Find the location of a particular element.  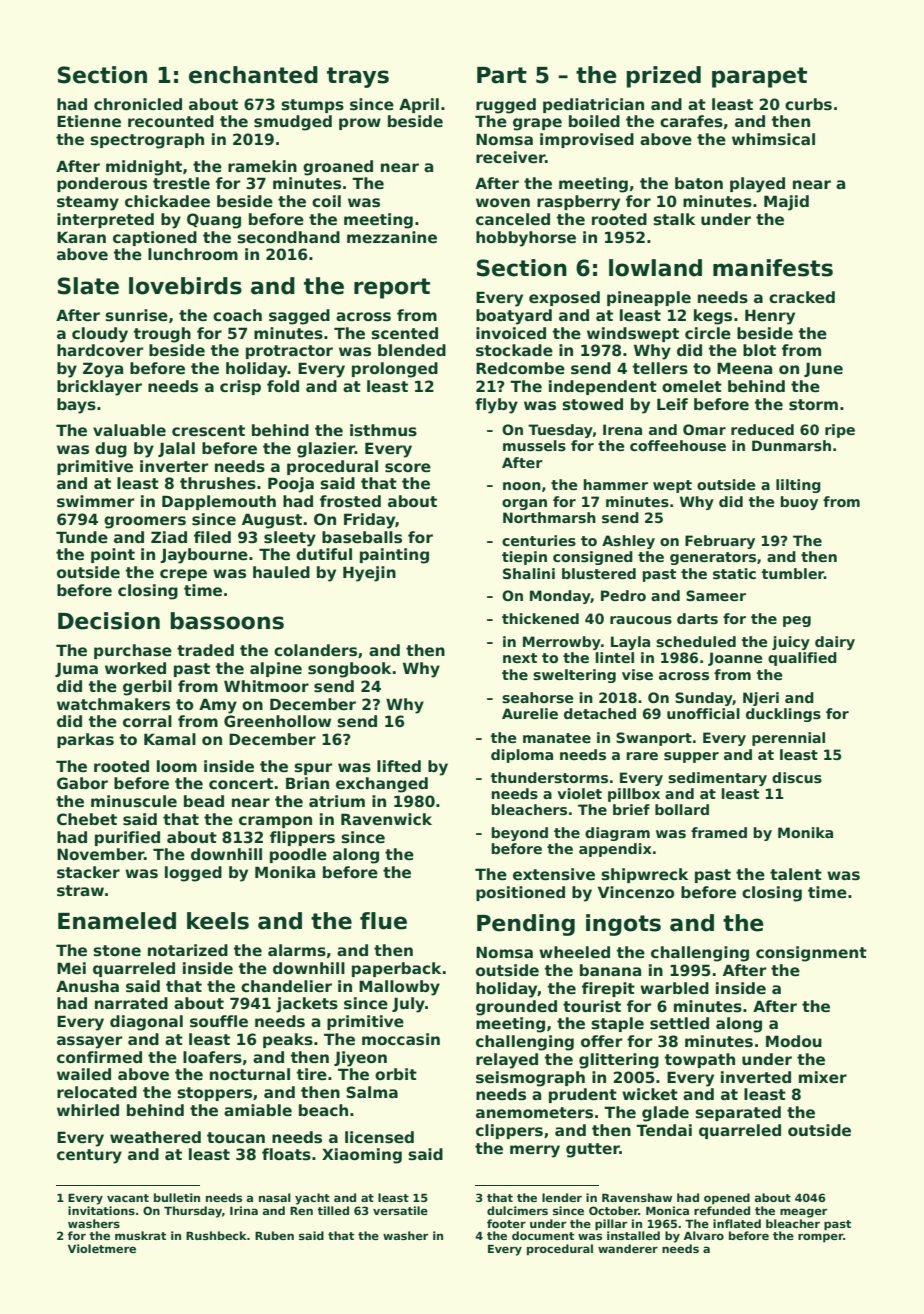

Joanne is located at coordinates (735, 659).
